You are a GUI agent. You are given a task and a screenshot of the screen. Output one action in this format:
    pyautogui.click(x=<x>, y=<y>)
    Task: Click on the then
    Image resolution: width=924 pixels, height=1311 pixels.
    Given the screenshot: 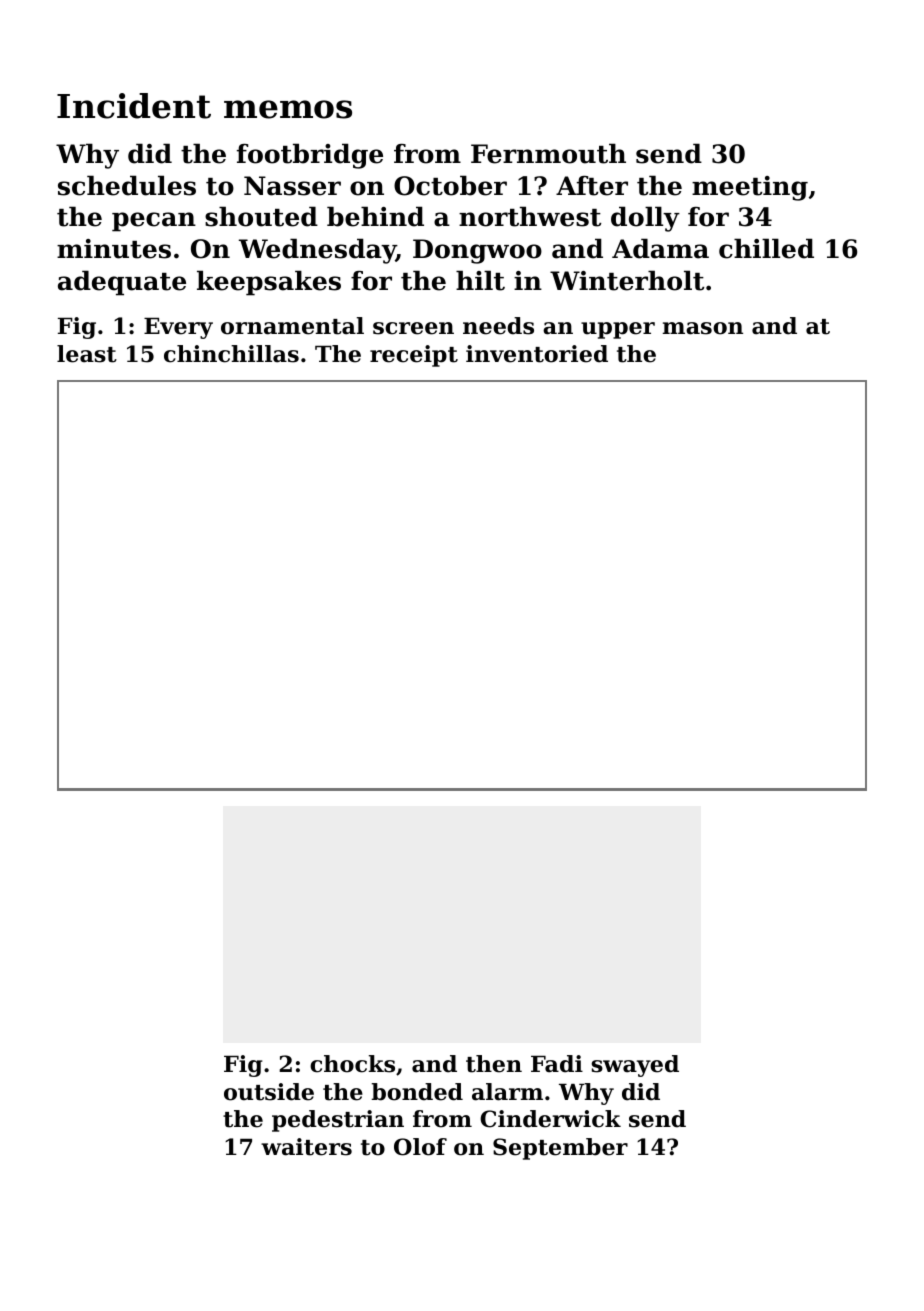 What is the action you would take?
    pyautogui.click(x=494, y=1064)
